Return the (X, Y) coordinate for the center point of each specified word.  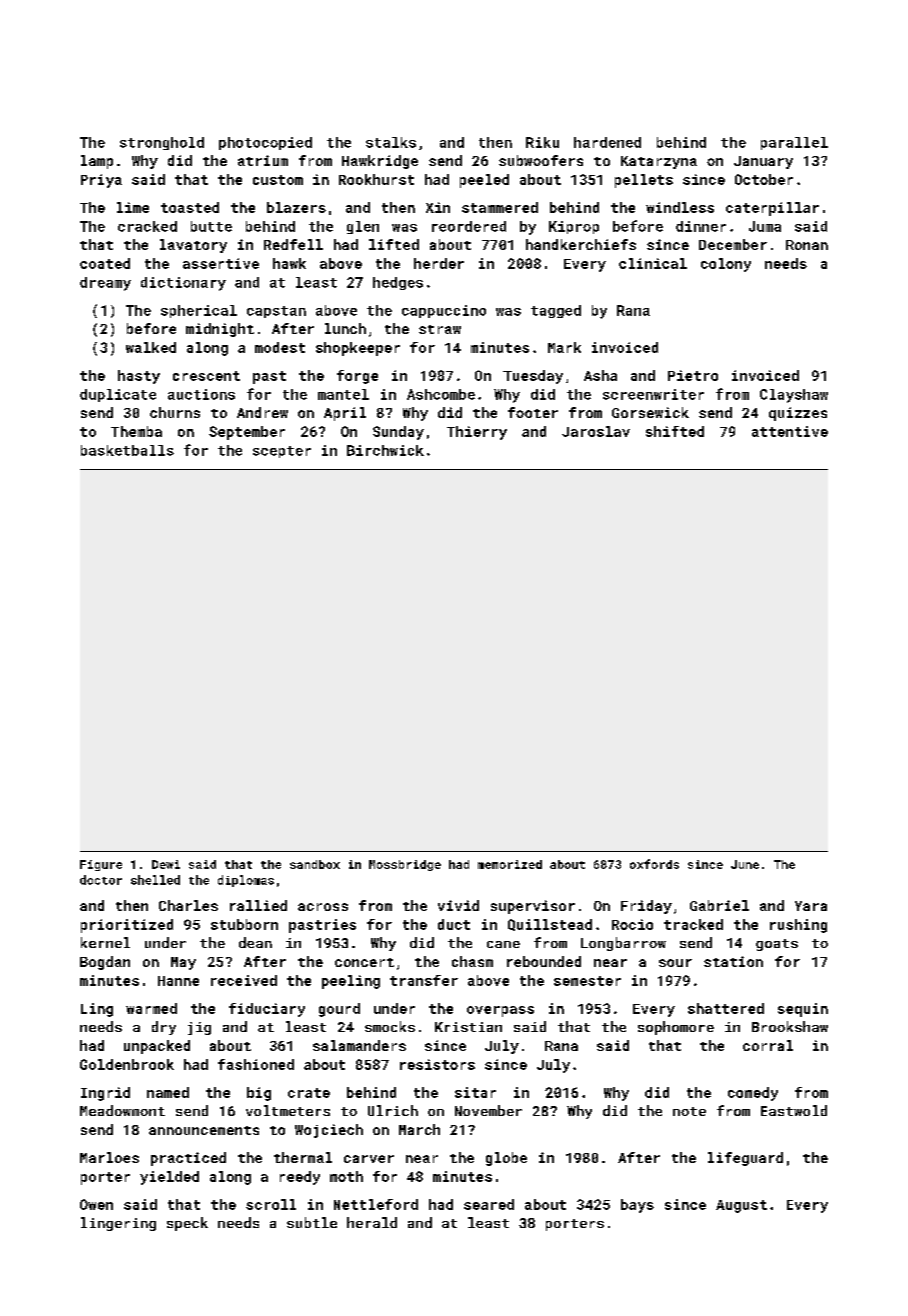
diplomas (246, 881)
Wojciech (329, 1131)
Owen (96, 1204)
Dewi (166, 864)
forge (357, 377)
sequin (803, 1010)
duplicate (118, 395)
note (689, 1111)
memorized (510, 864)
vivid (458, 905)
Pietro (693, 375)
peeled (484, 181)
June (745, 864)
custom (278, 180)
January (763, 162)
